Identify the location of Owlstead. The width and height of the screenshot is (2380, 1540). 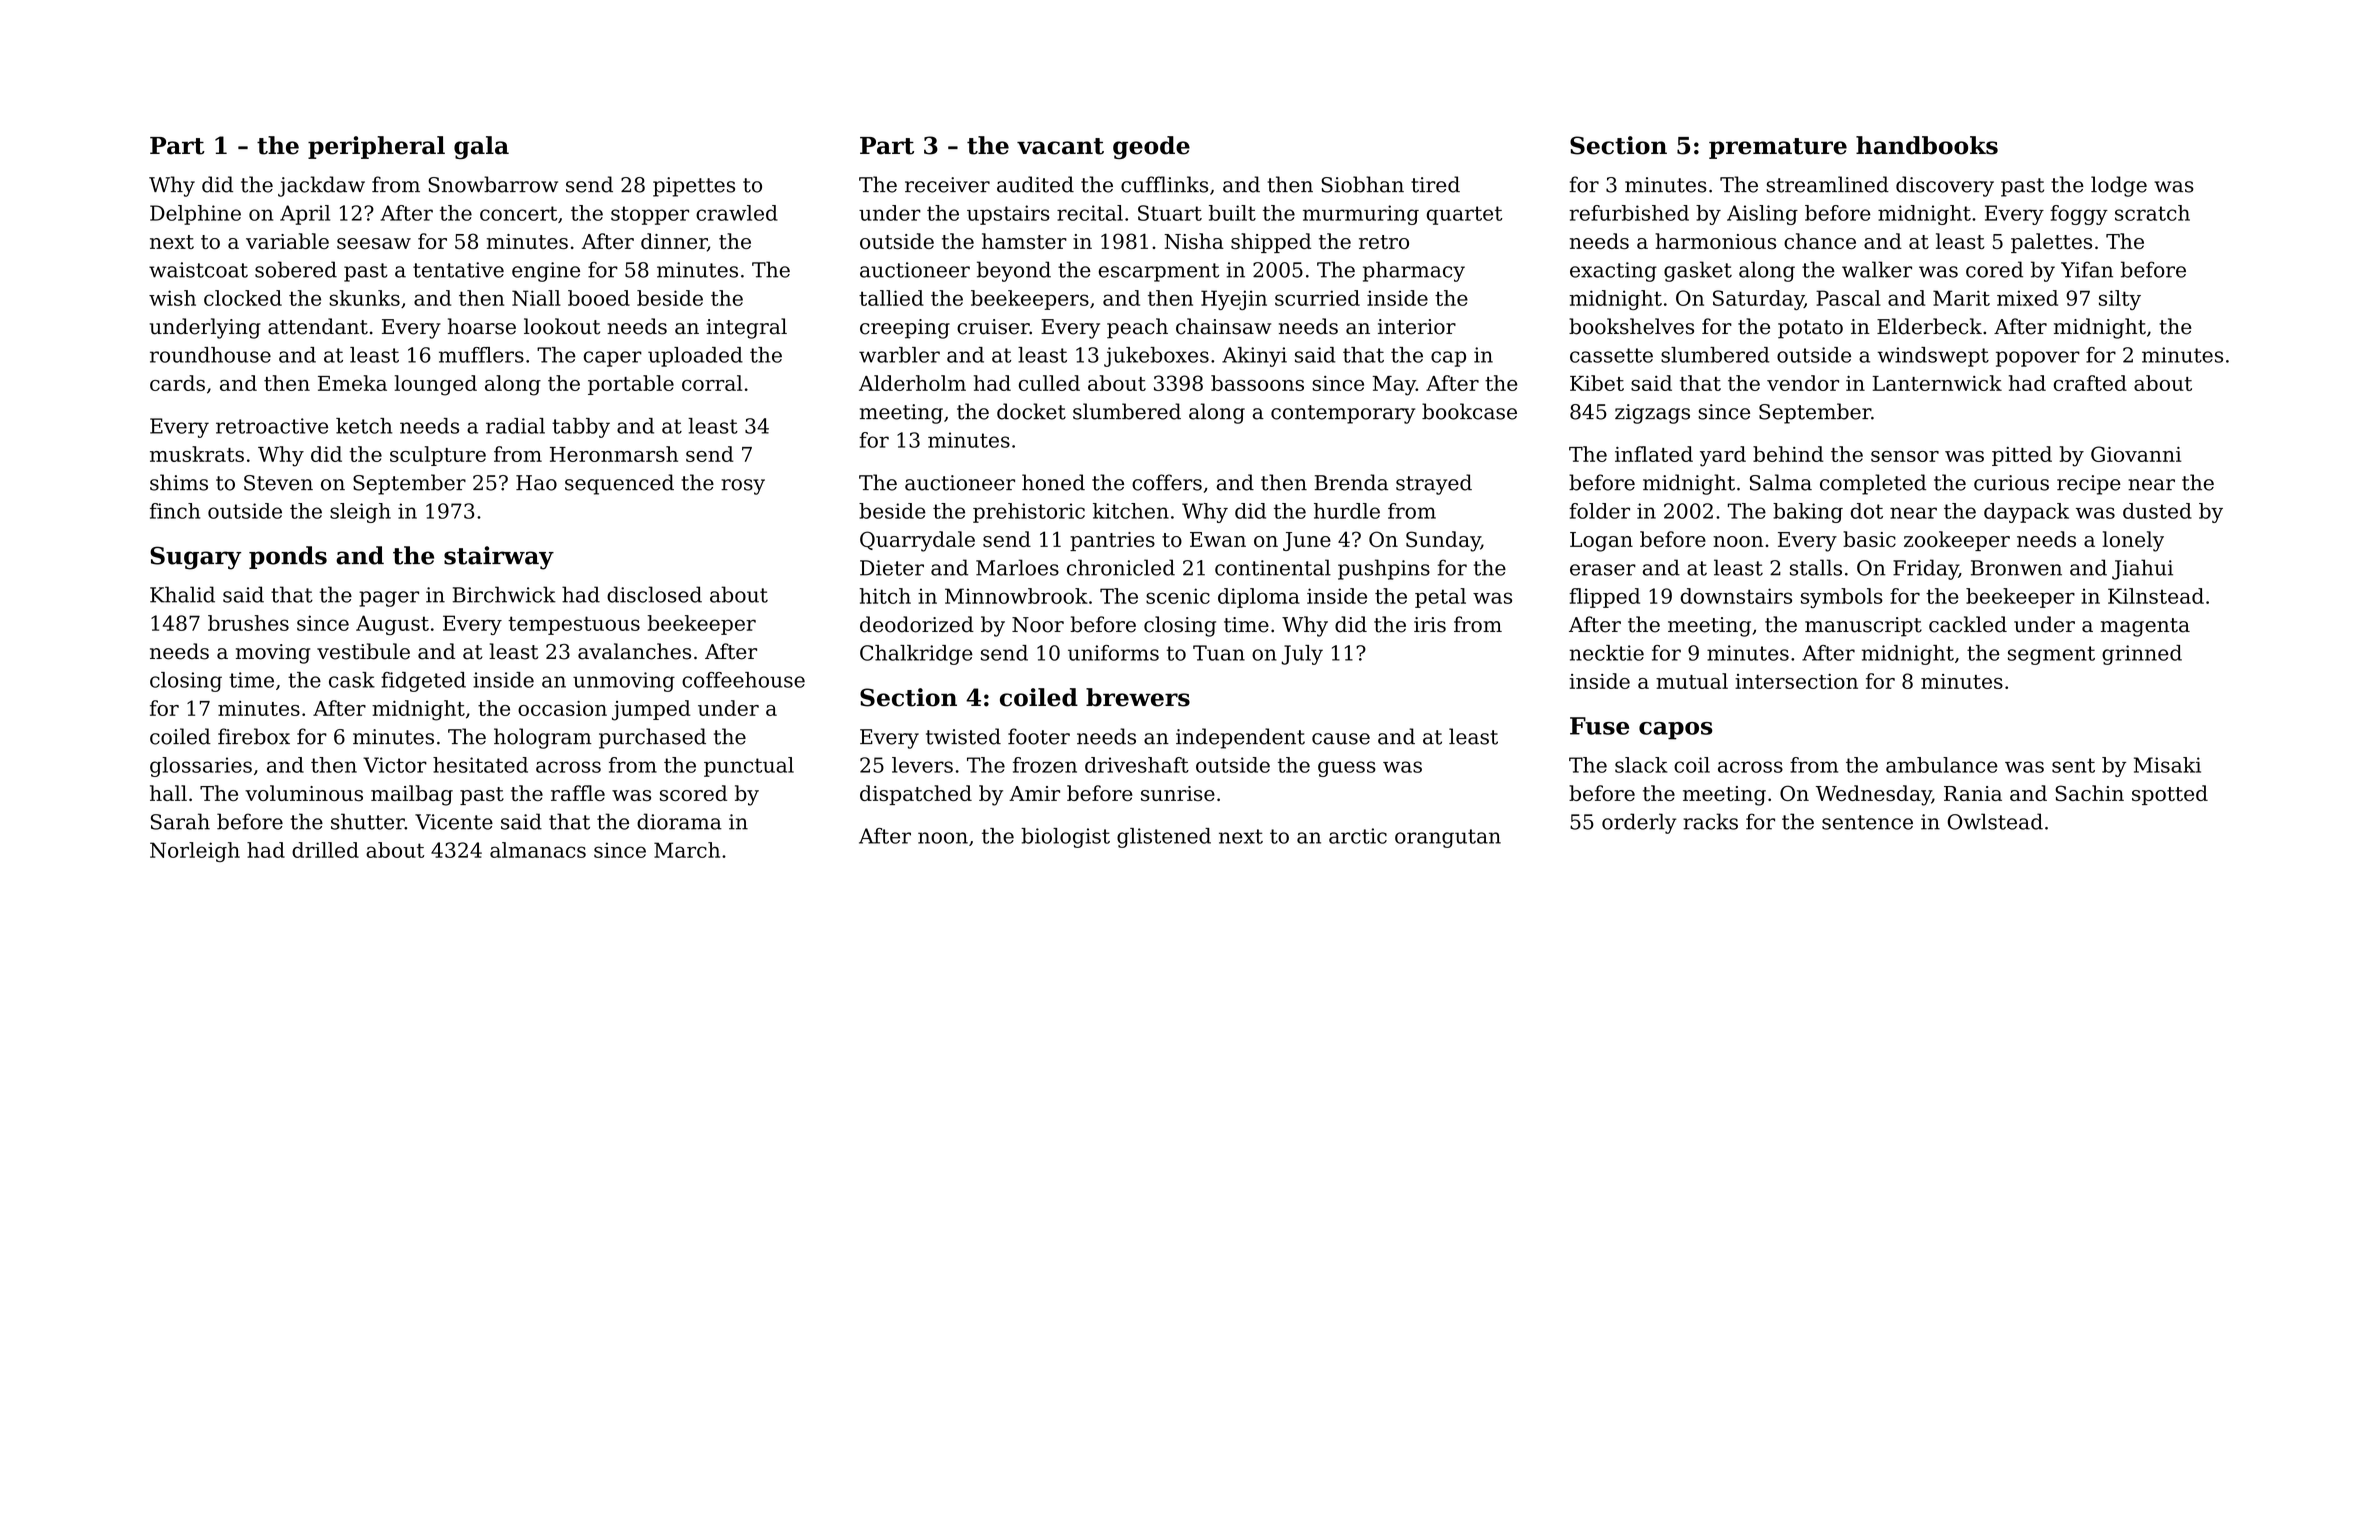
(1995, 821).
